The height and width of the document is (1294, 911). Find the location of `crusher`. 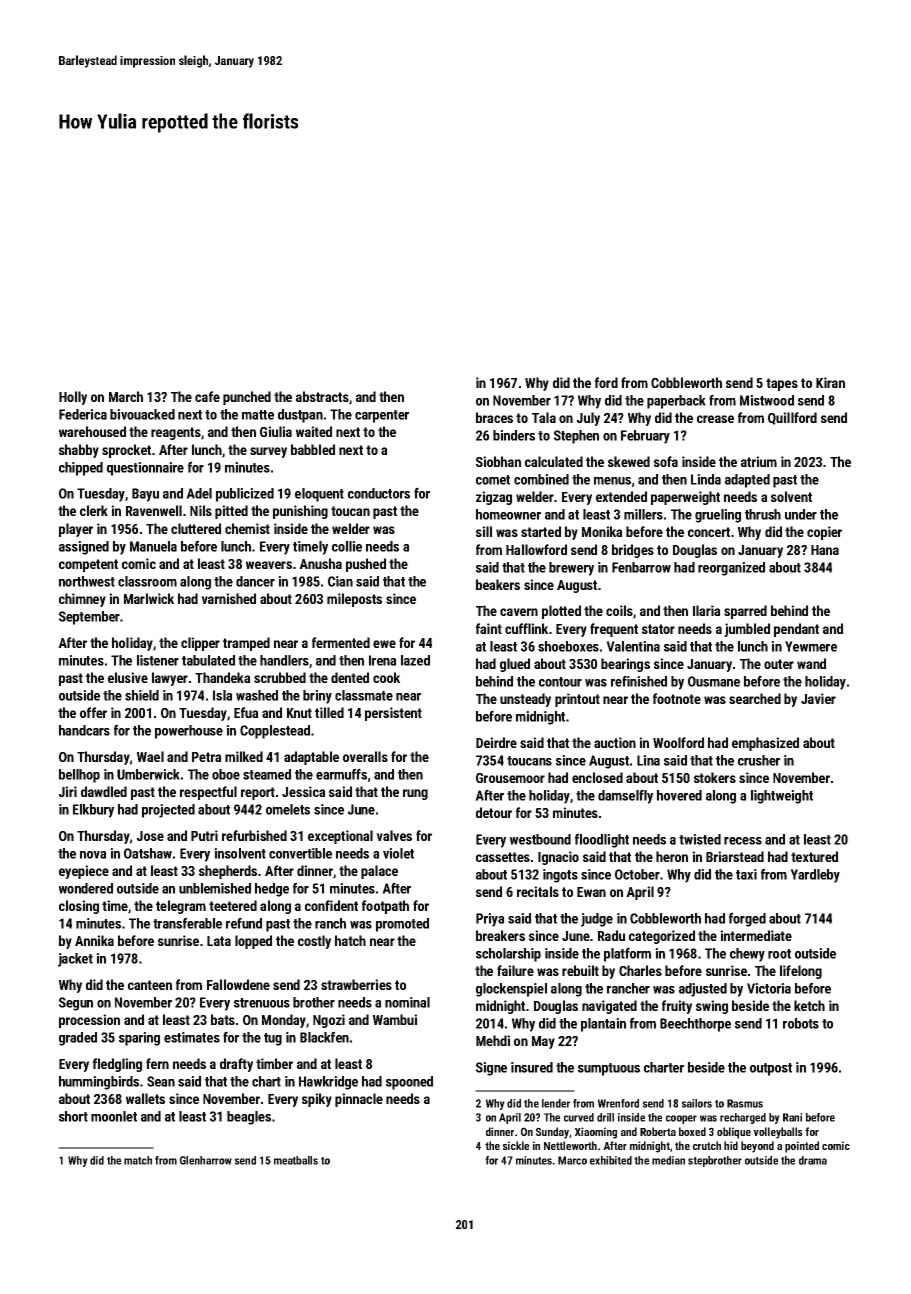

crusher is located at coordinates (759, 760).
